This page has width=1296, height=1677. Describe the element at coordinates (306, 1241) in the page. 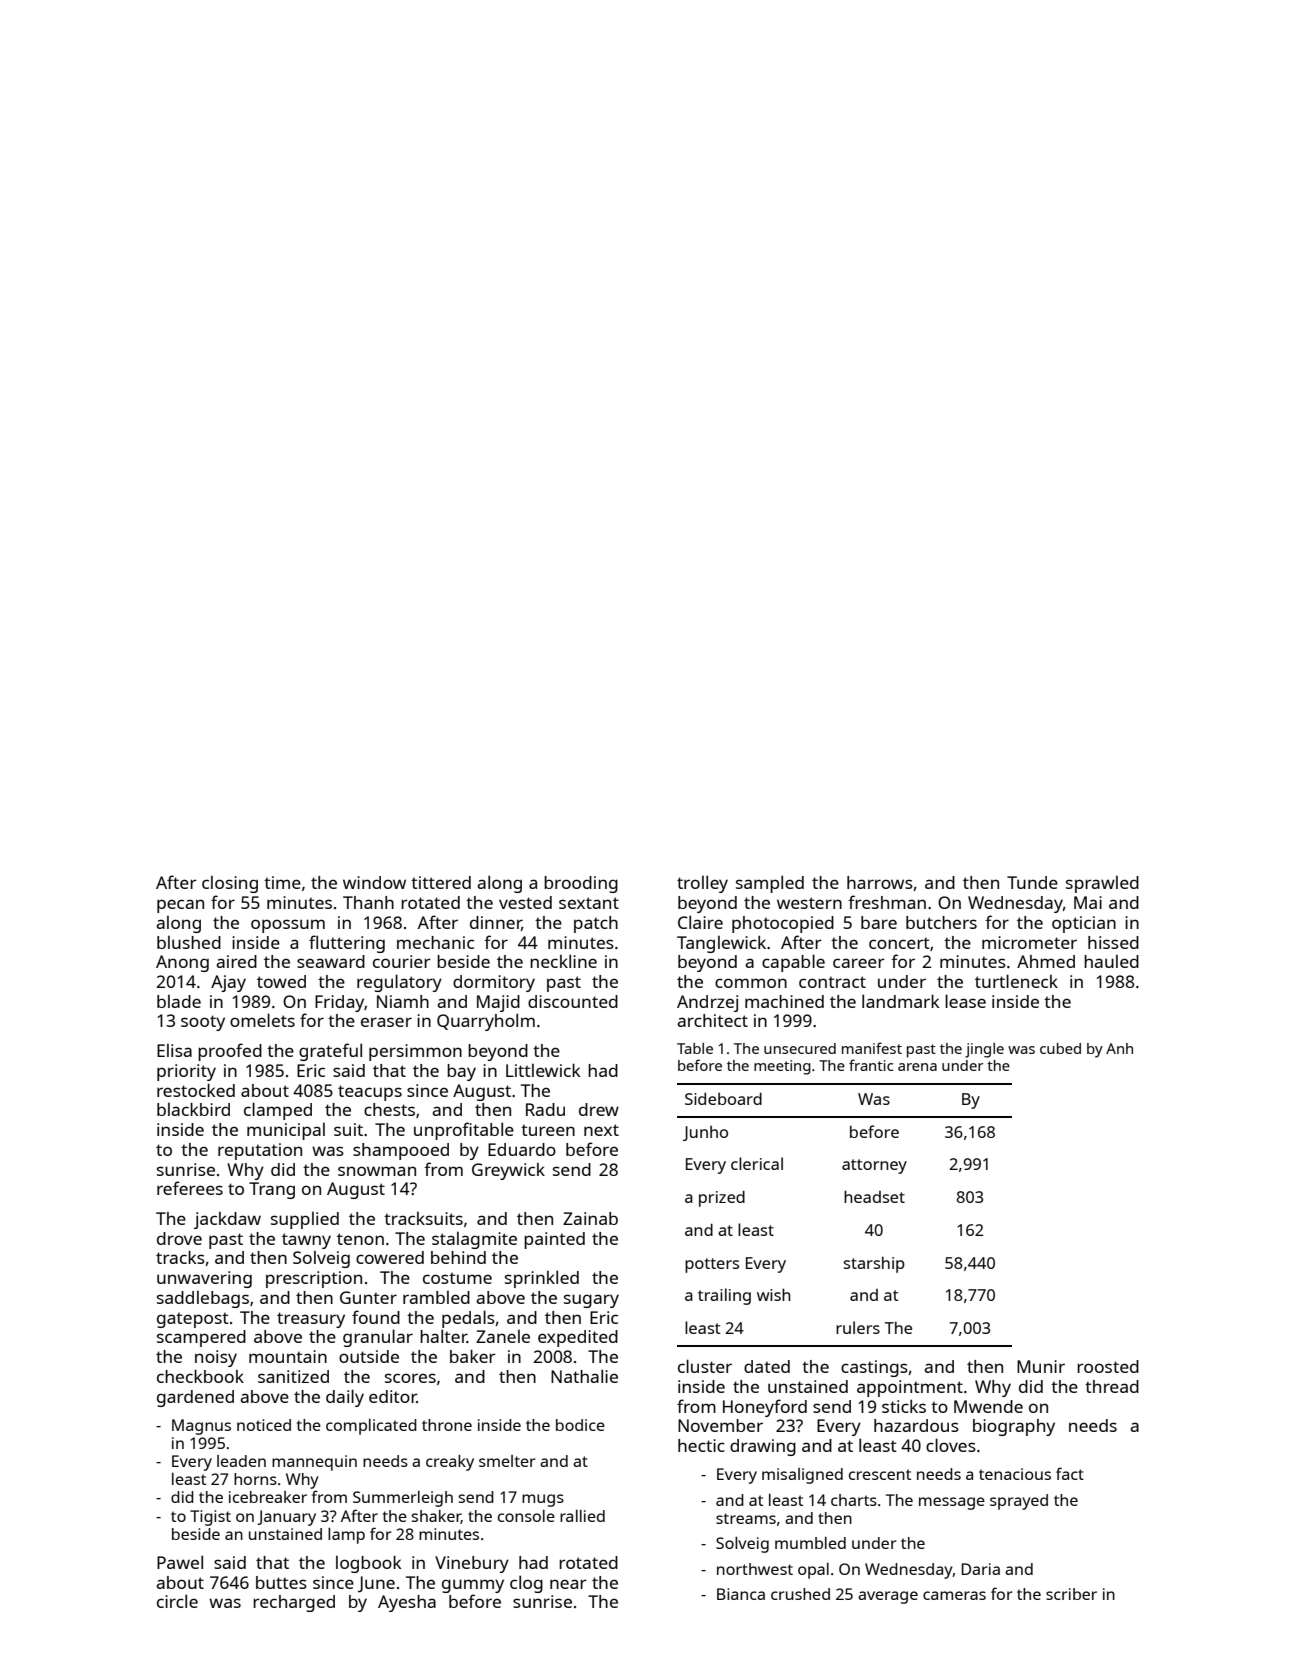

I see `tawny` at that location.
